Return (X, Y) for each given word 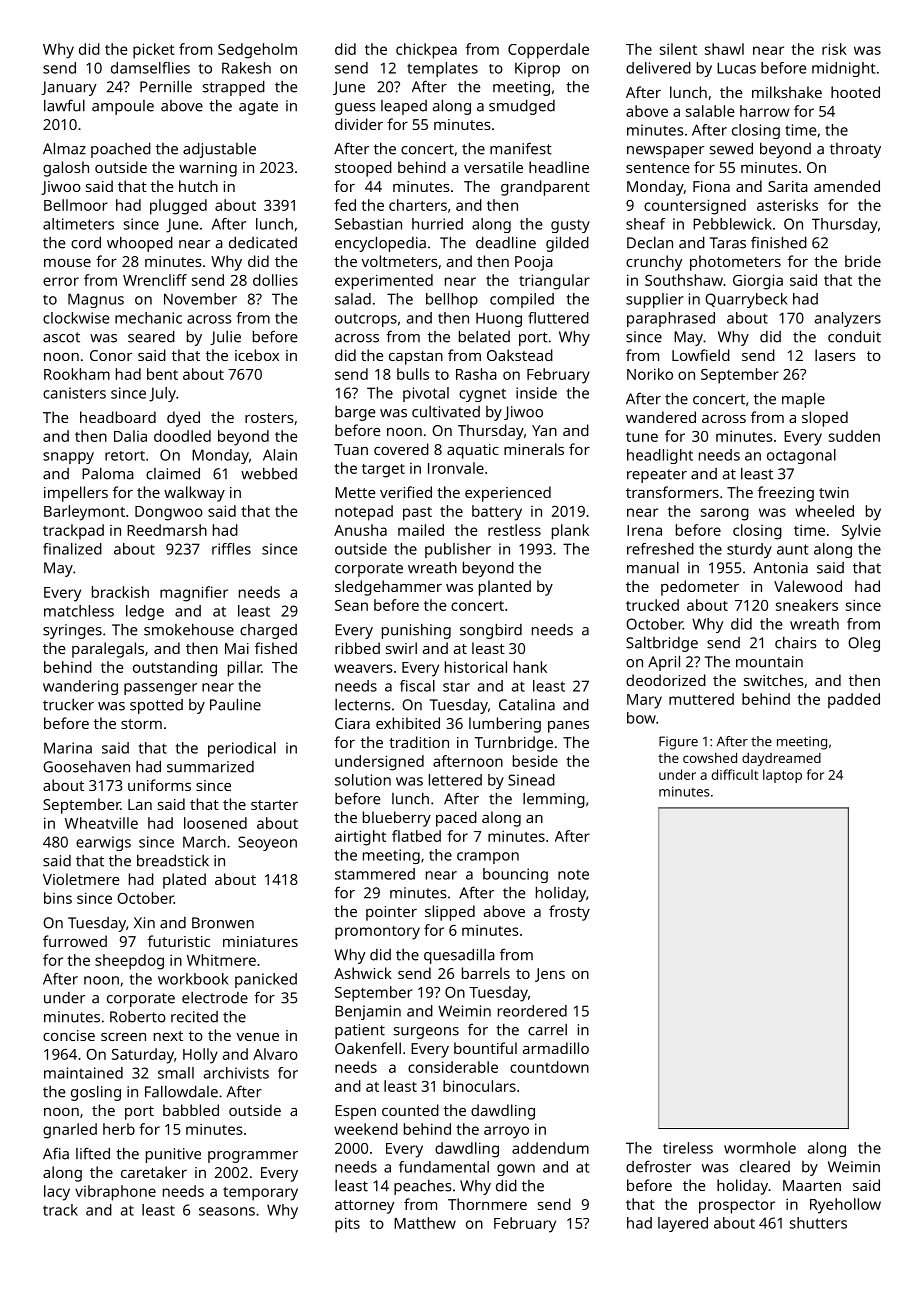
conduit (854, 336)
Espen (355, 1112)
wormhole (760, 1148)
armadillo (556, 1048)
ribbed (357, 648)
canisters (74, 393)
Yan (544, 430)
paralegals (108, 650)
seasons (227, 1211)
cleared (765, 1167)
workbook (193, 979)
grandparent (545, 188)
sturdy (749, 550)
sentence (658, 168)
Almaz (64, 148)
